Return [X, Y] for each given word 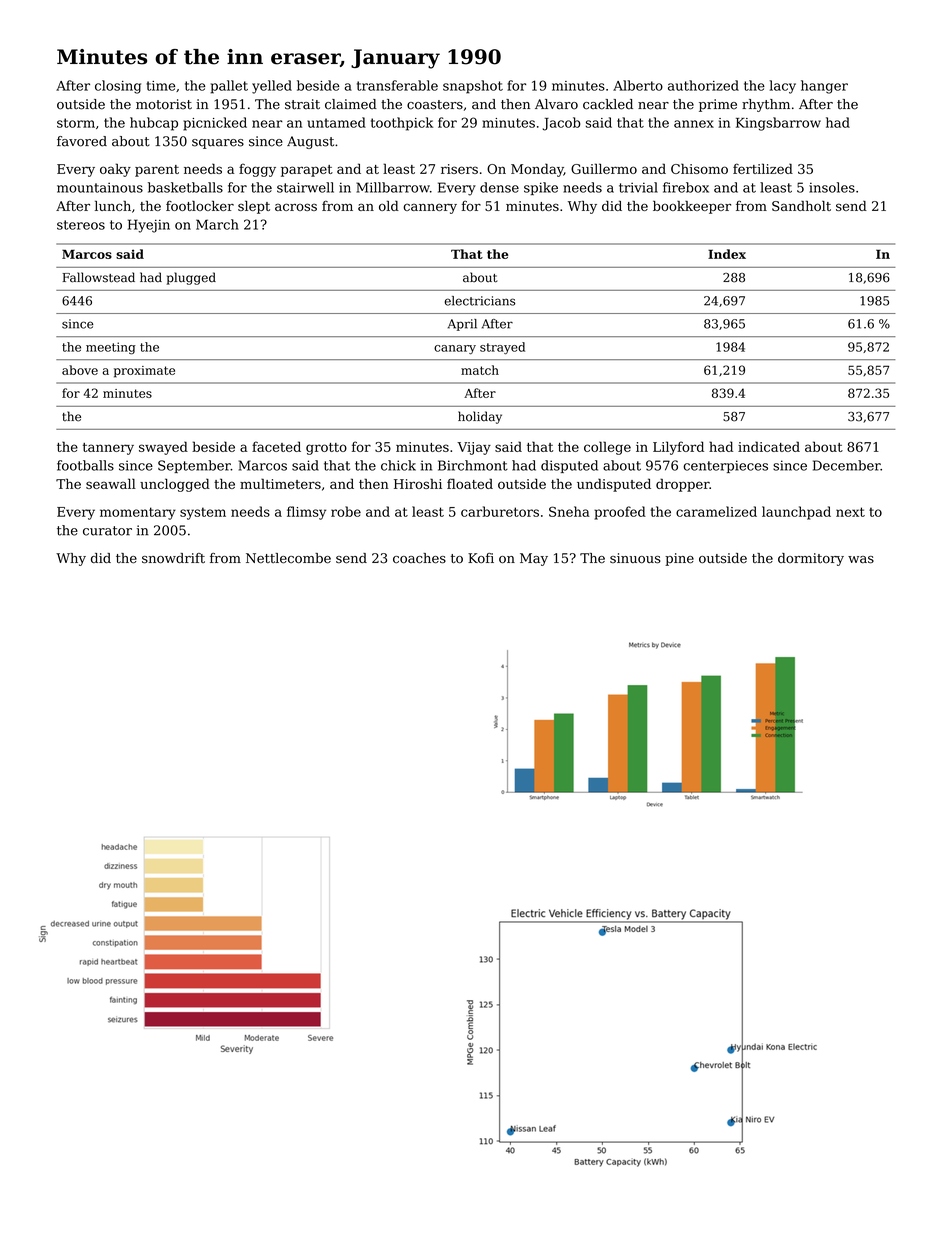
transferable [397, 85]
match [480, 370]
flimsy [306, 513]
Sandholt [801, 206]
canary [455, 349]
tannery [108, 449]
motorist [164, 104]
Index [727, 254]
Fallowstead [98, 277]
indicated [769, 446]
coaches [419, 558]
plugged [191, 278]
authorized [703, 85]
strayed [502, 348]
